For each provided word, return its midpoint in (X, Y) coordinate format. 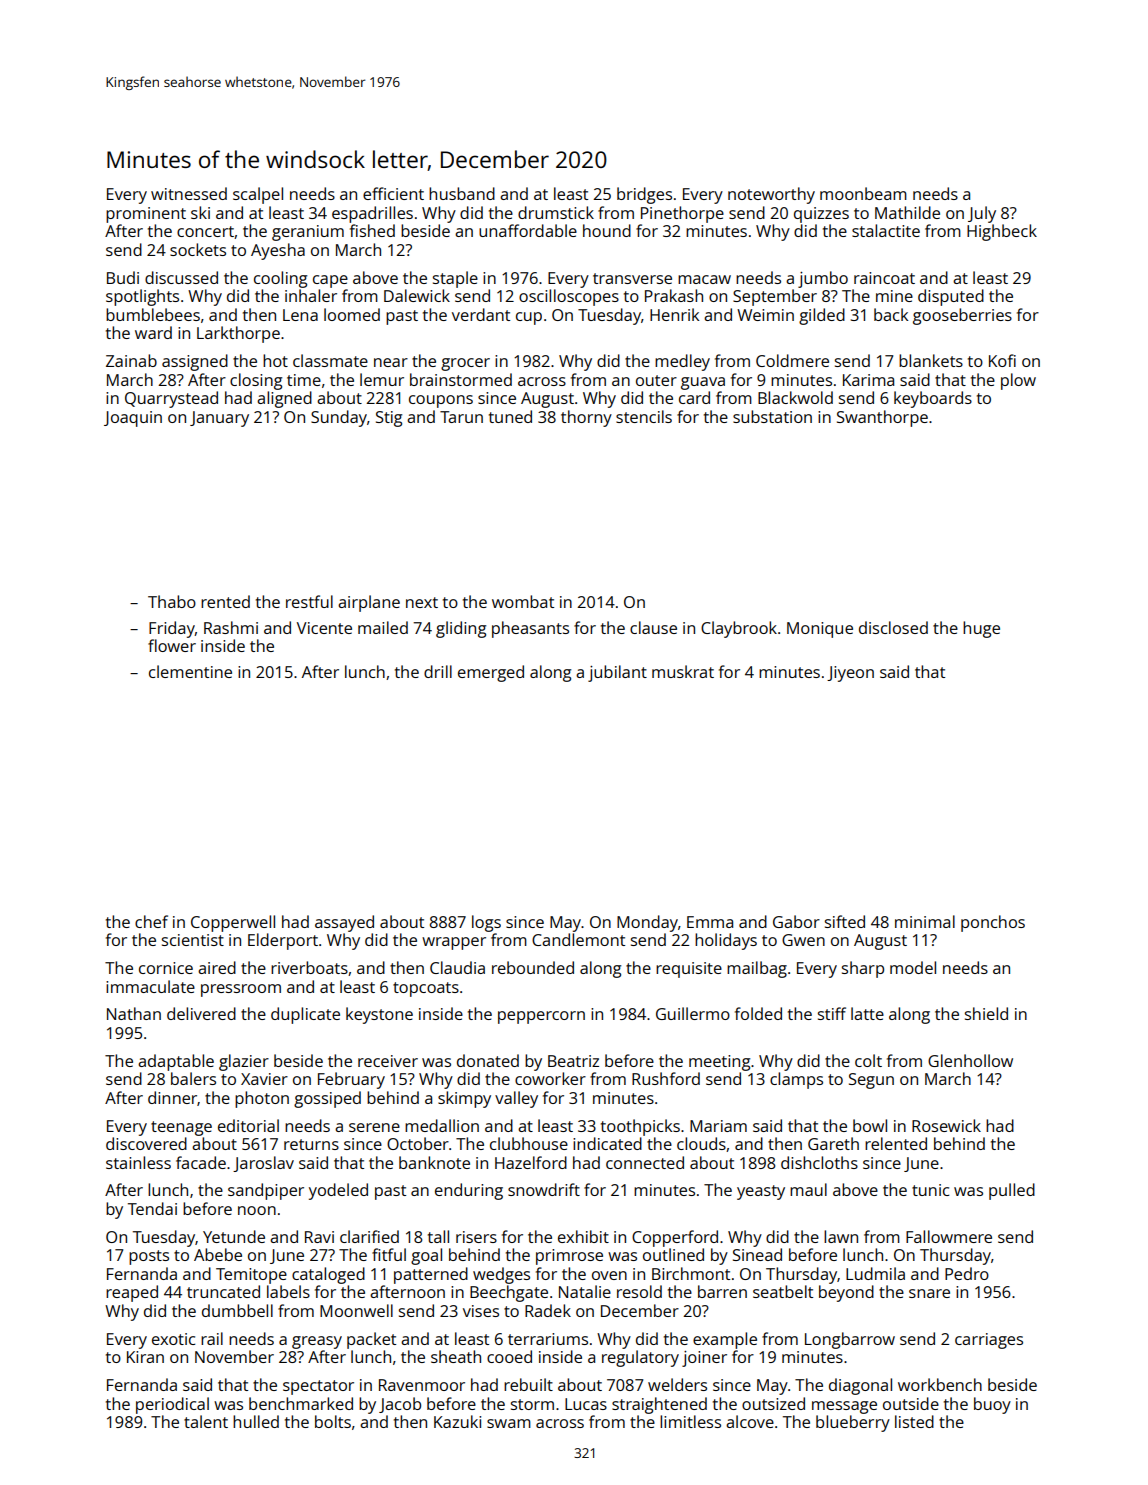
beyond (846, 1293)
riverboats (309, 967)
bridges (644, 195)
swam (509, 1423)
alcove (750, 1421)
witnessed (189, 193)
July (982, 214)
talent (206, 1421)
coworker (550, 1078)
